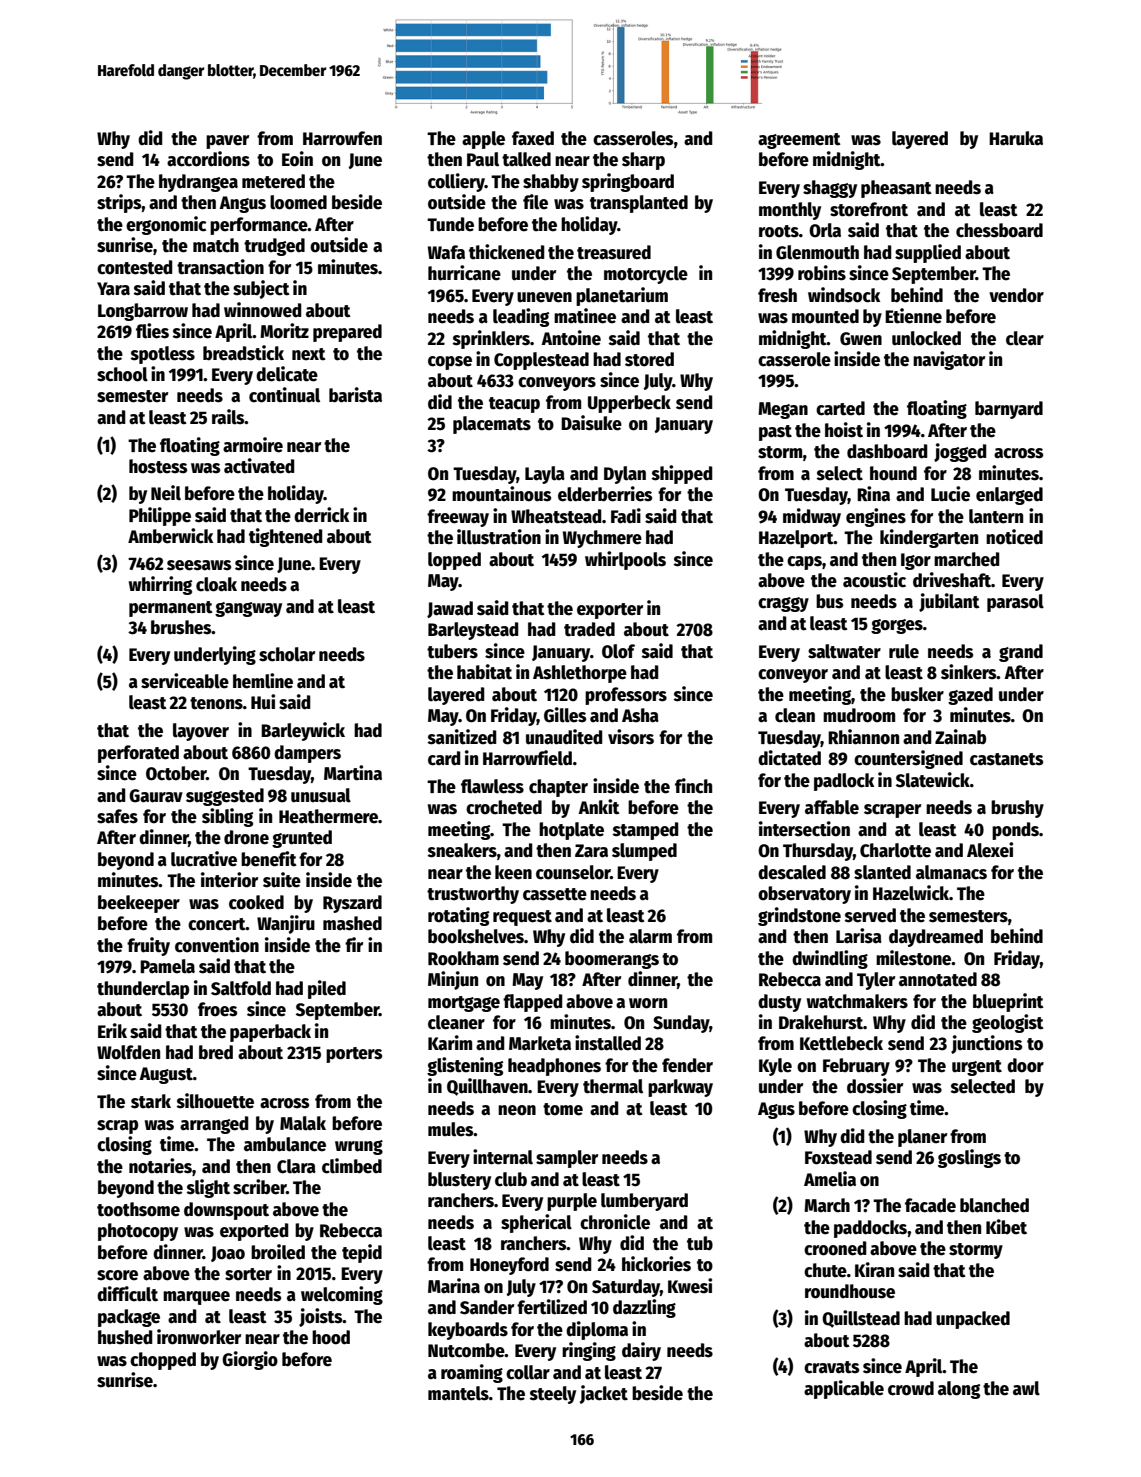 The height and width of the image is (1477, 1141). Describe the element at coordinates (199, 1337) in the image. I see `ironworker` at that location.
